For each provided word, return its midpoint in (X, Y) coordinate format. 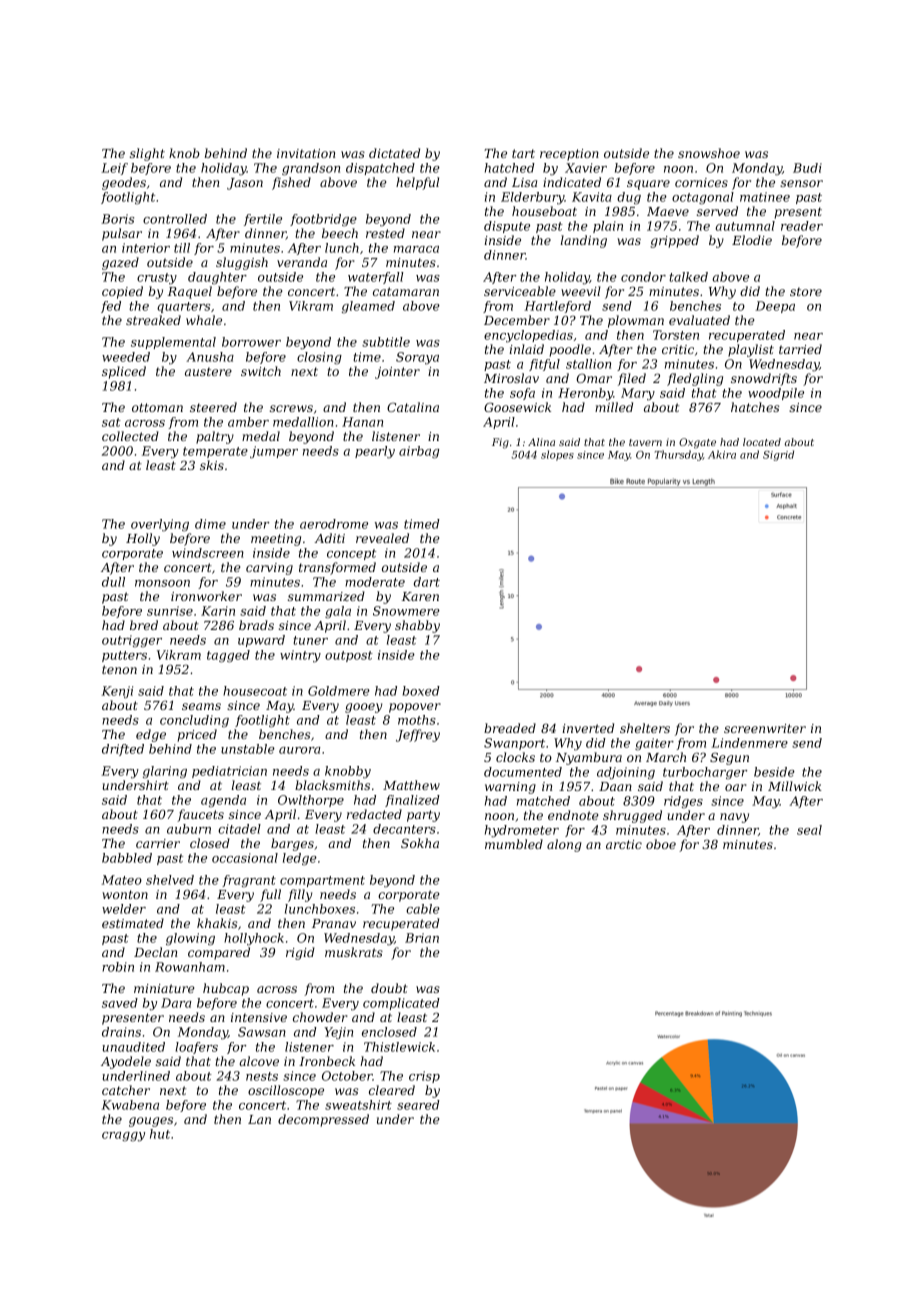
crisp (424, 1077)
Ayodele (126, 1062)
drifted (123, 750)
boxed (421, 691)
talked (688, 277)
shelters (645, 728)
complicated (401, 1004)
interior (146, 248)
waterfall (376, 278)
